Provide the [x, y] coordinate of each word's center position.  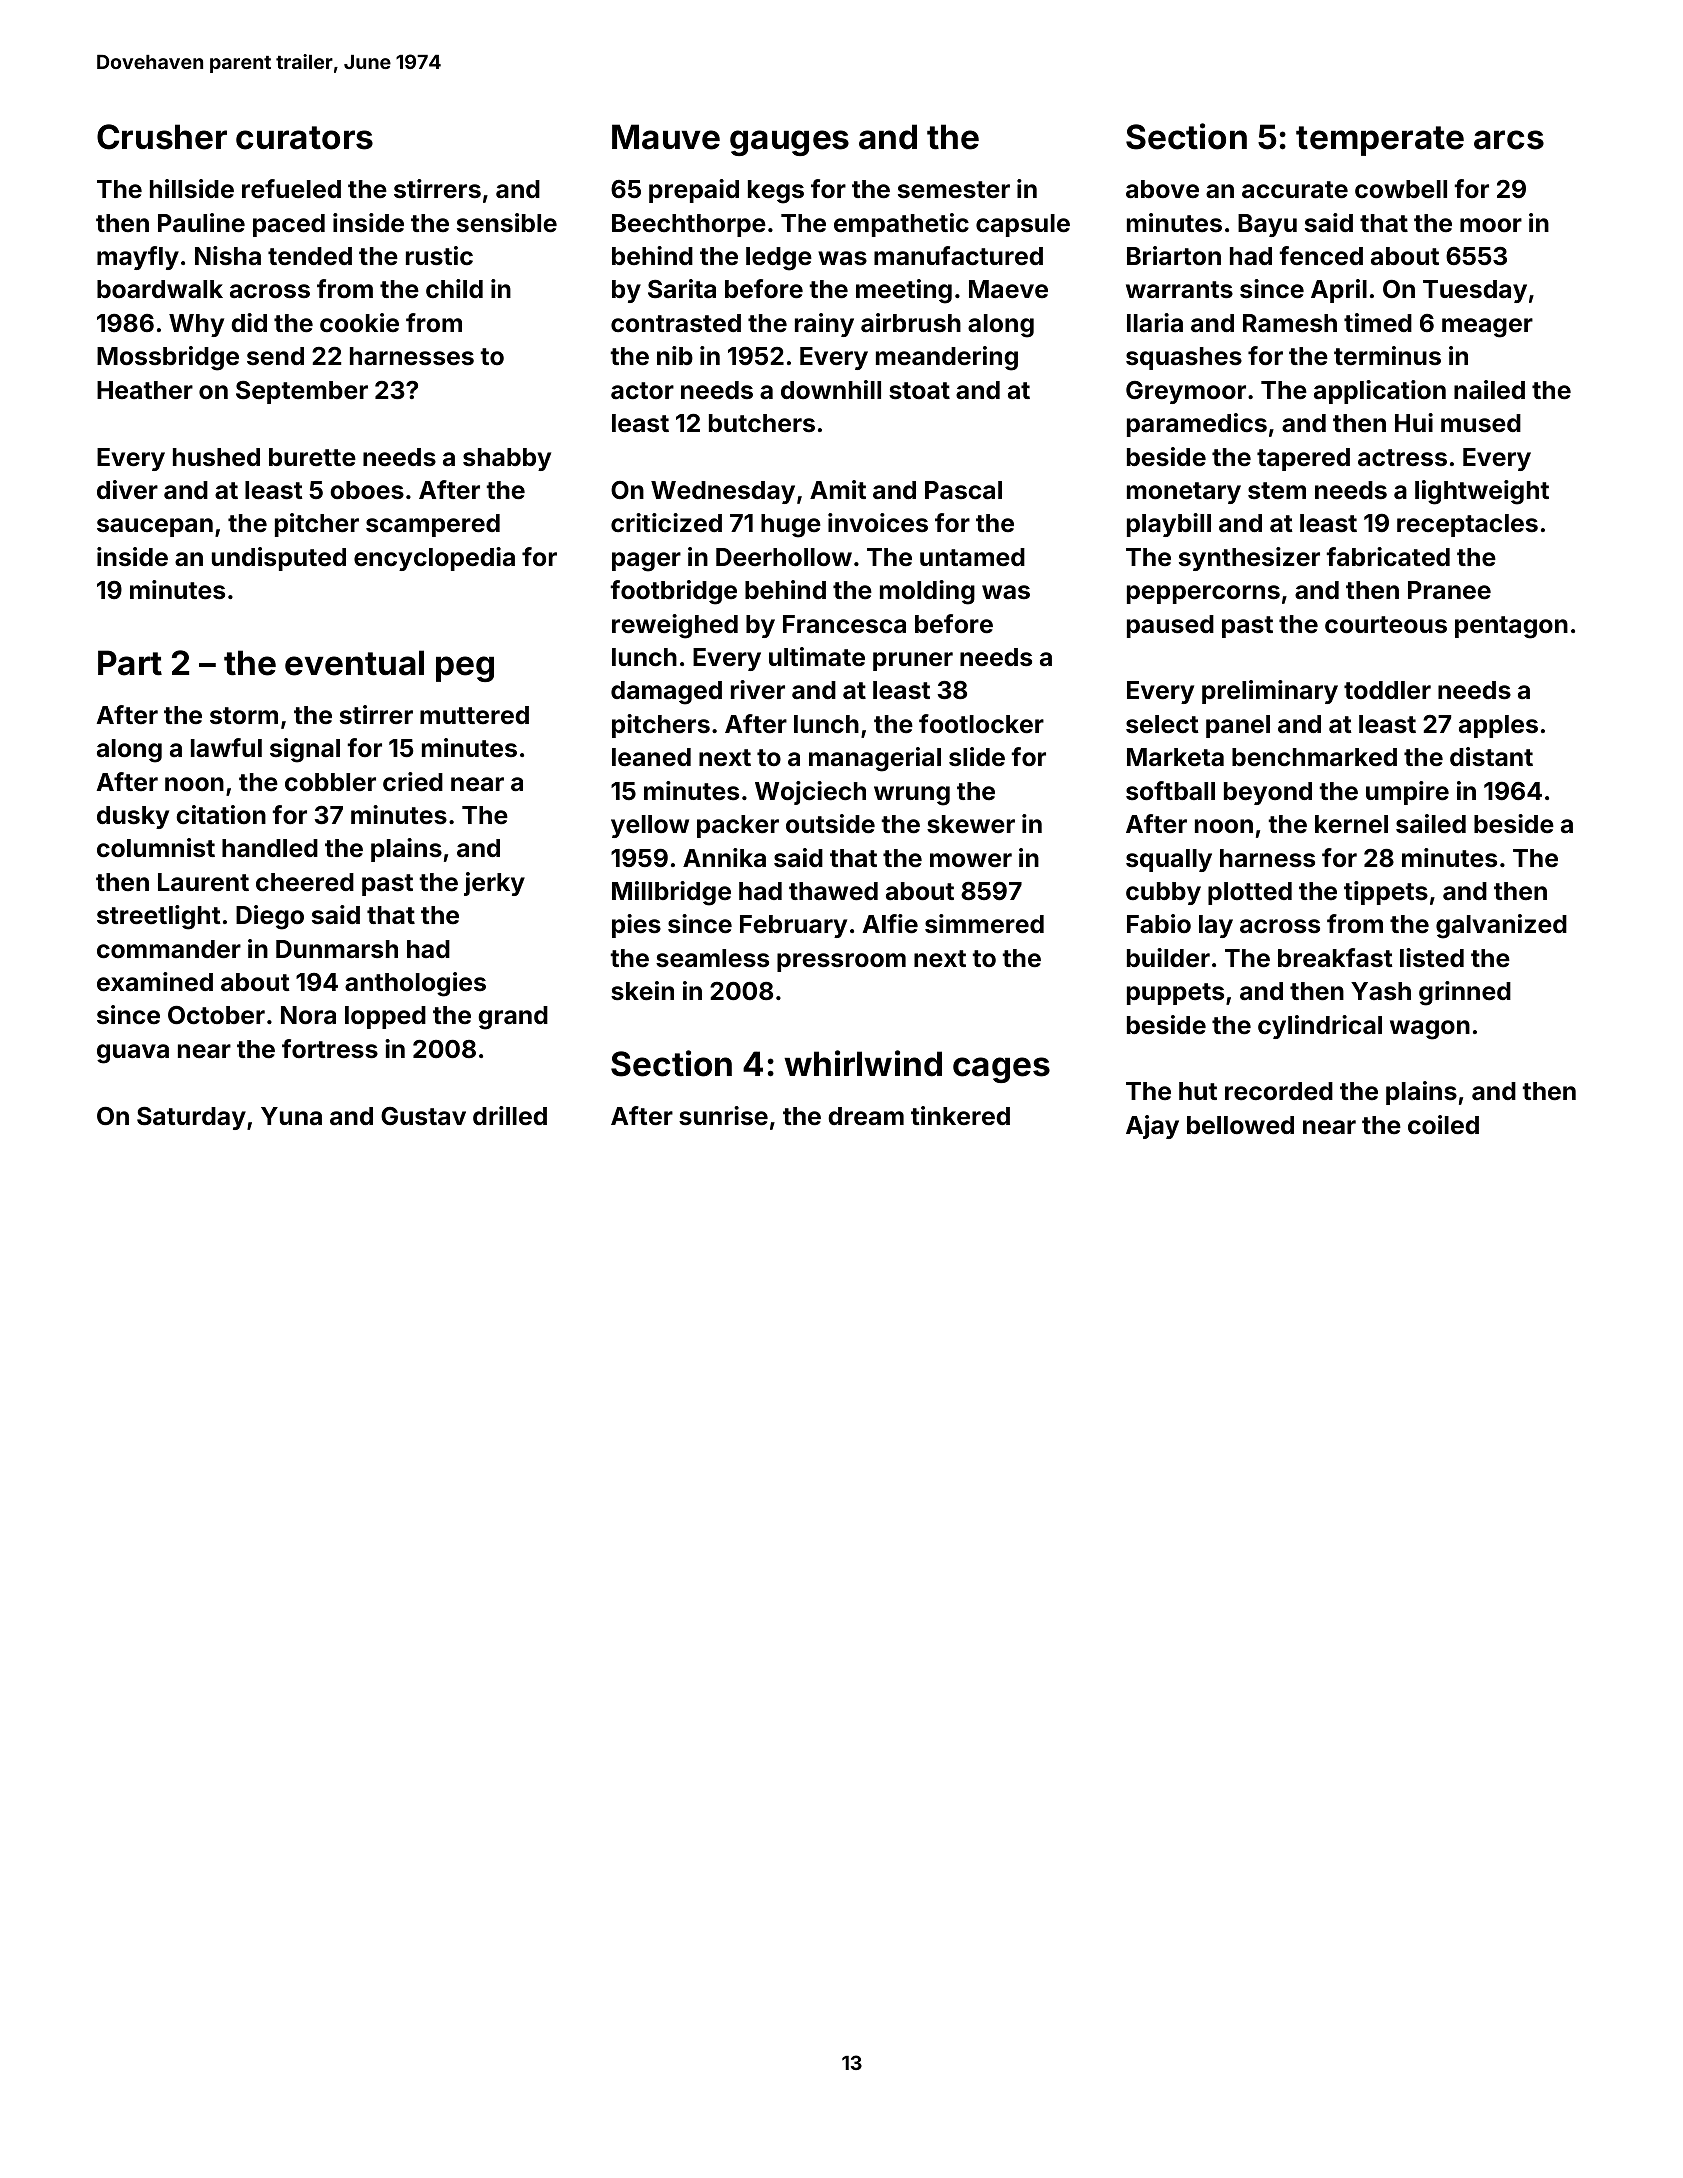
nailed [1489, 390]
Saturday [191, 1118]
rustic [439, 256]
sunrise [723, 1116]
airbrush [911, 323]
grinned [1465, 993]
